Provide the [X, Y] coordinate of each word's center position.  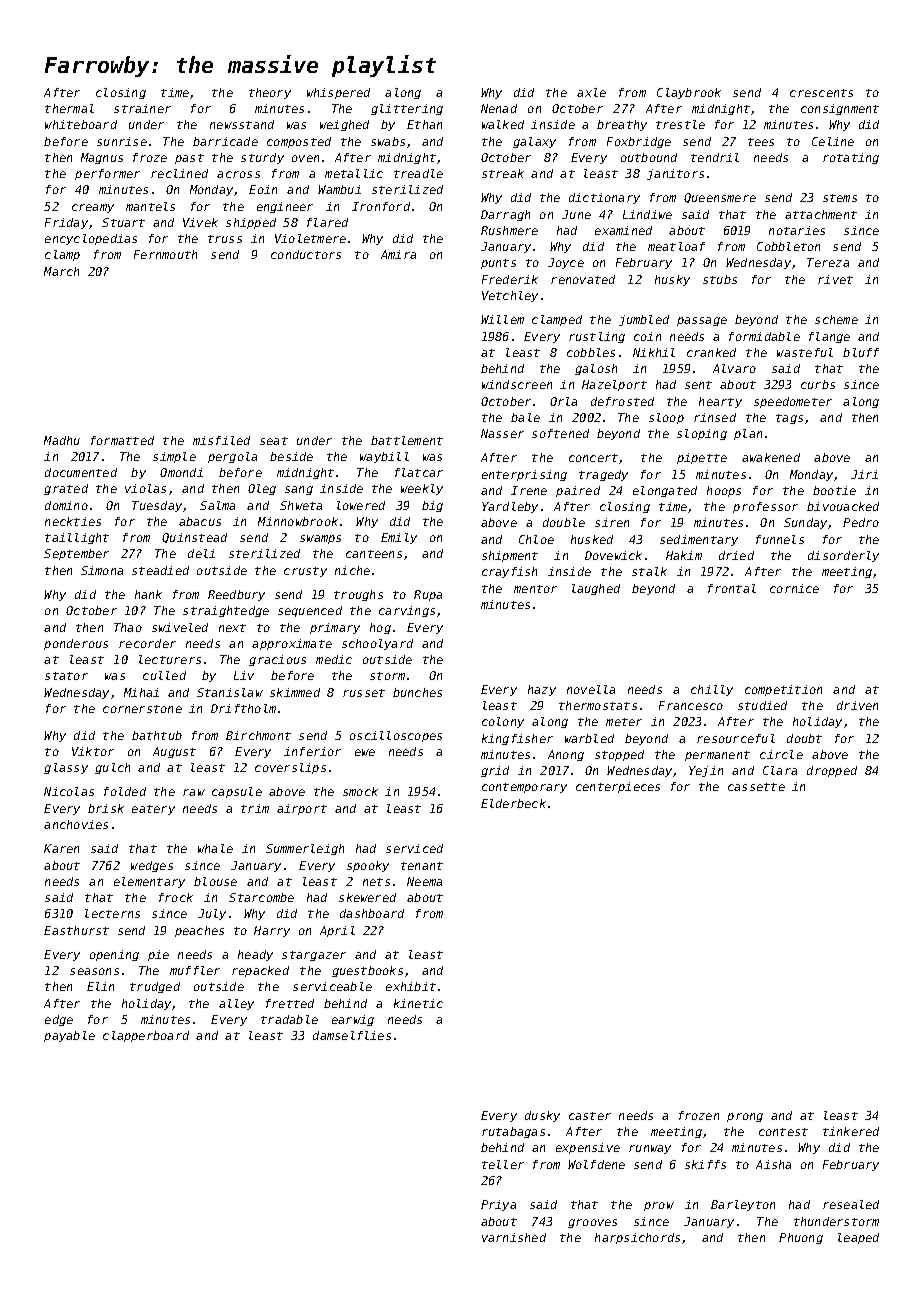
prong [745, 1117]
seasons [94, 971]
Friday [66, 223]
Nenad [499, 108]
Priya [498, 1205]
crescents [821, 93]
